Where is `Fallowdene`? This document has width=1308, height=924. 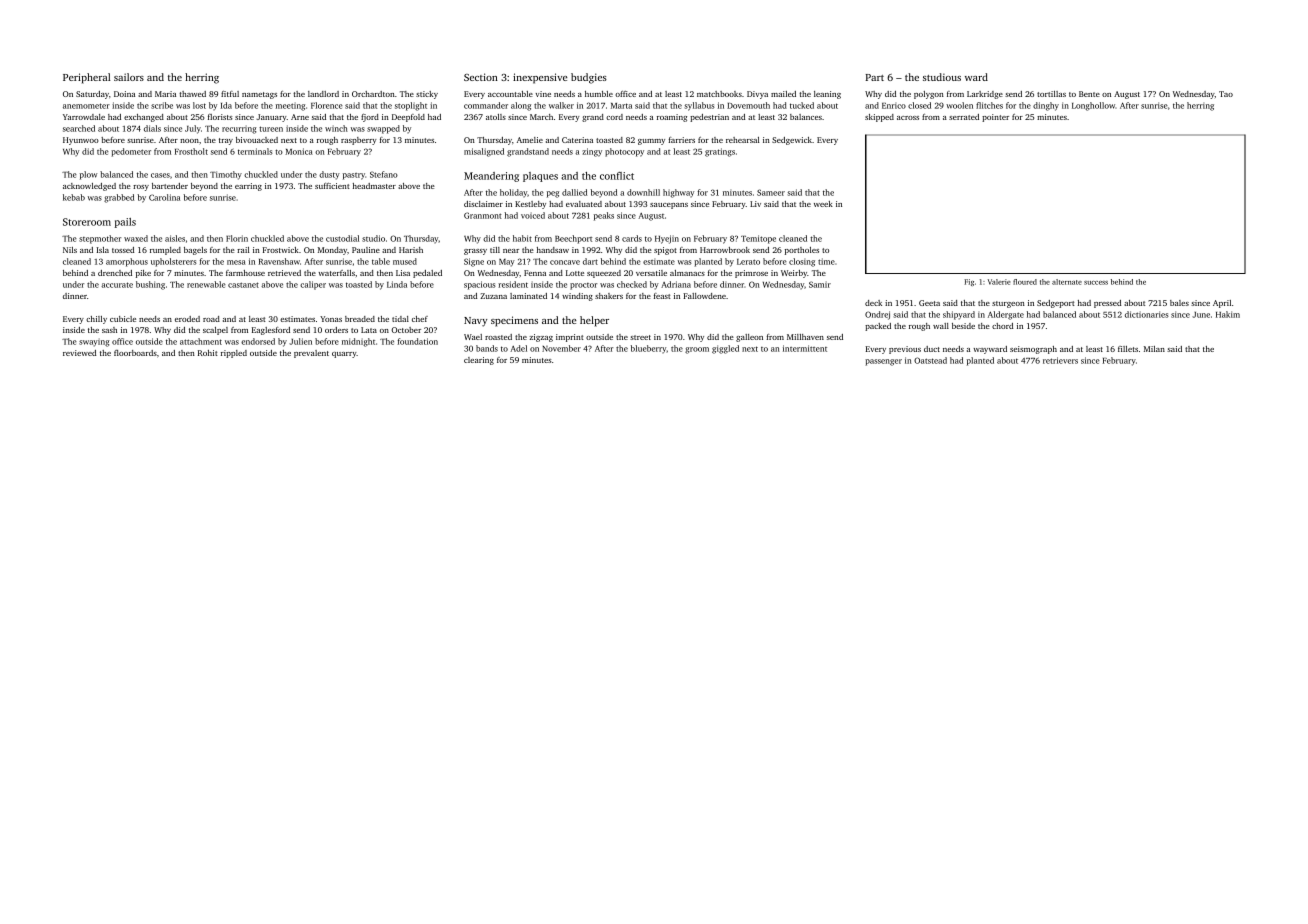
Fallowdene is located at coordinates (704, 296).
